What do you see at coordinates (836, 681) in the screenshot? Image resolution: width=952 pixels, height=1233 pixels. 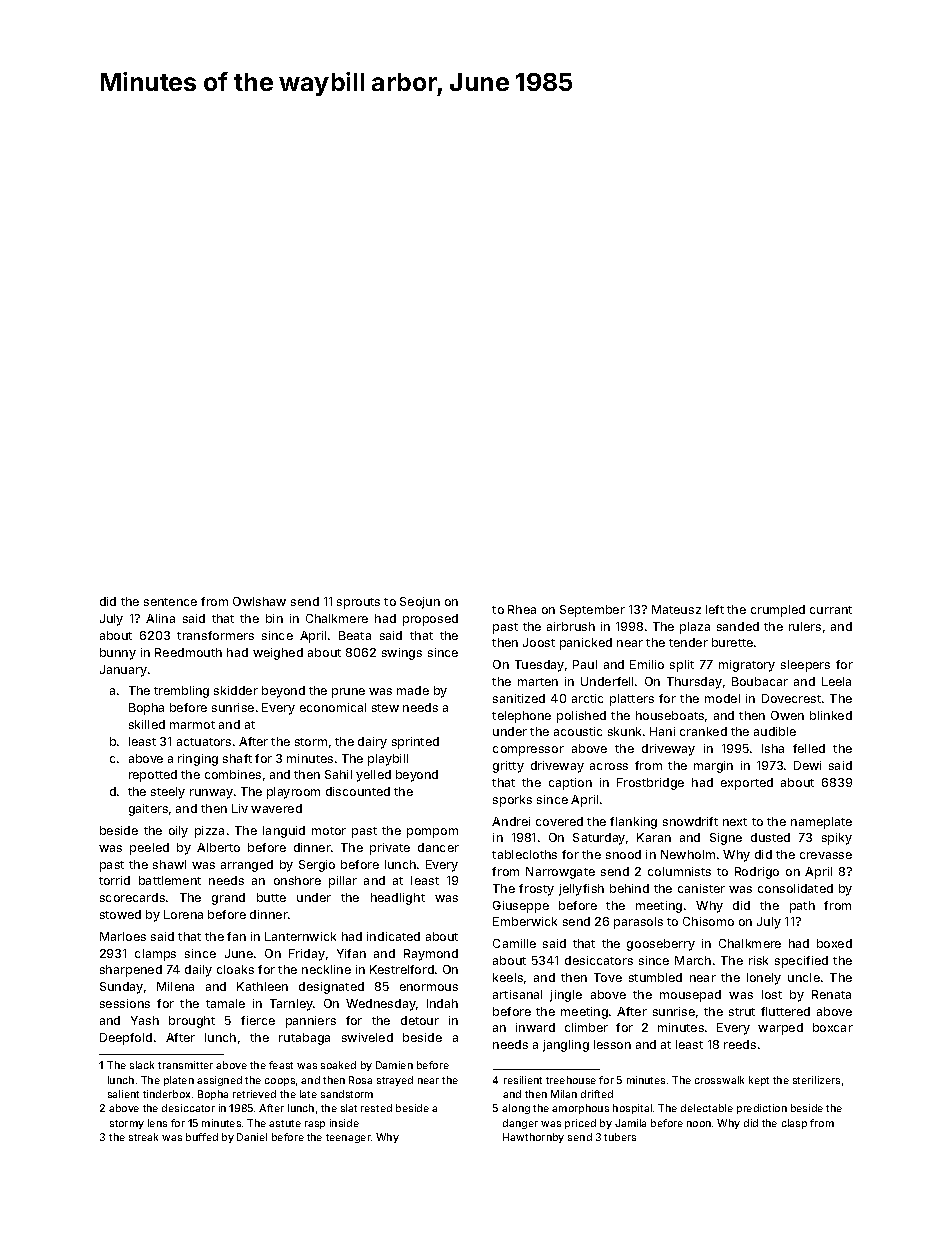 I see `Leela` at bounding box center [836, 681].
